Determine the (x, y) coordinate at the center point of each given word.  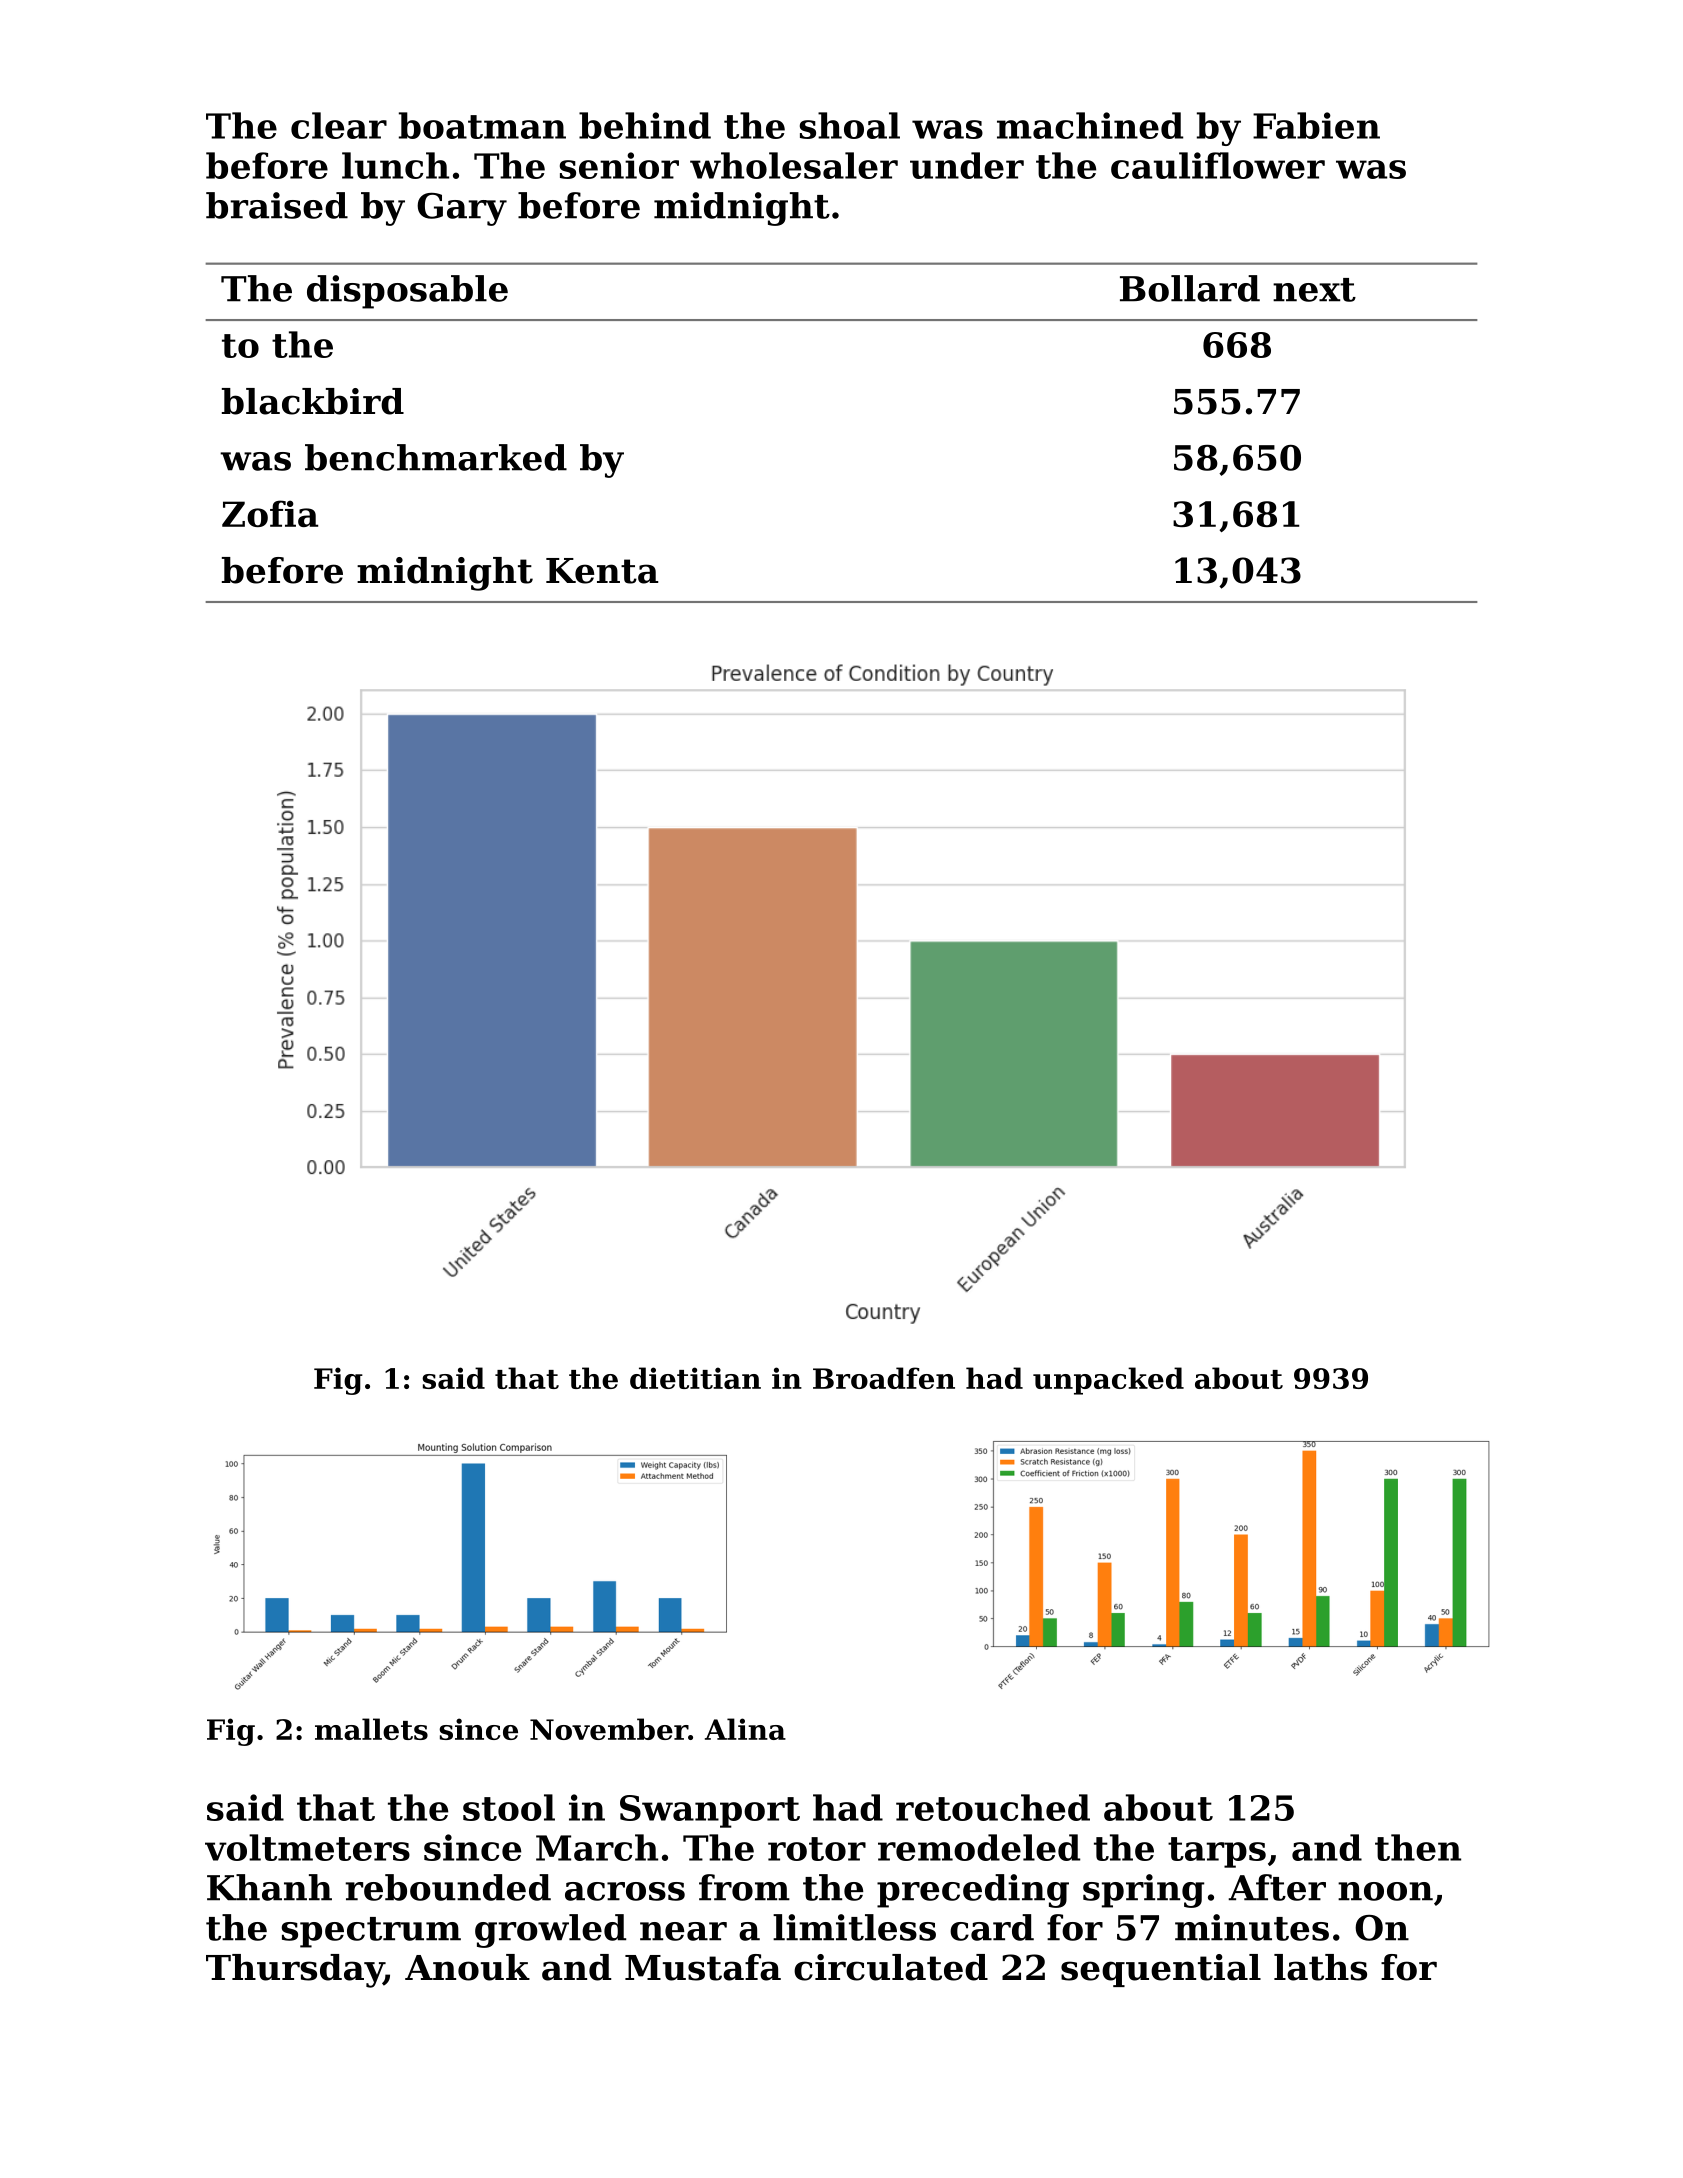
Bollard (1190, 288)
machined (1090, 125)
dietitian (695, 1378)
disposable (407, 292)
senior (619, 165)
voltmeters (307, 1847)
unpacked (1108, 1381)
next (1314, 290)
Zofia (270, 513)
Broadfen (884, 1378)
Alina (745, 1729)
